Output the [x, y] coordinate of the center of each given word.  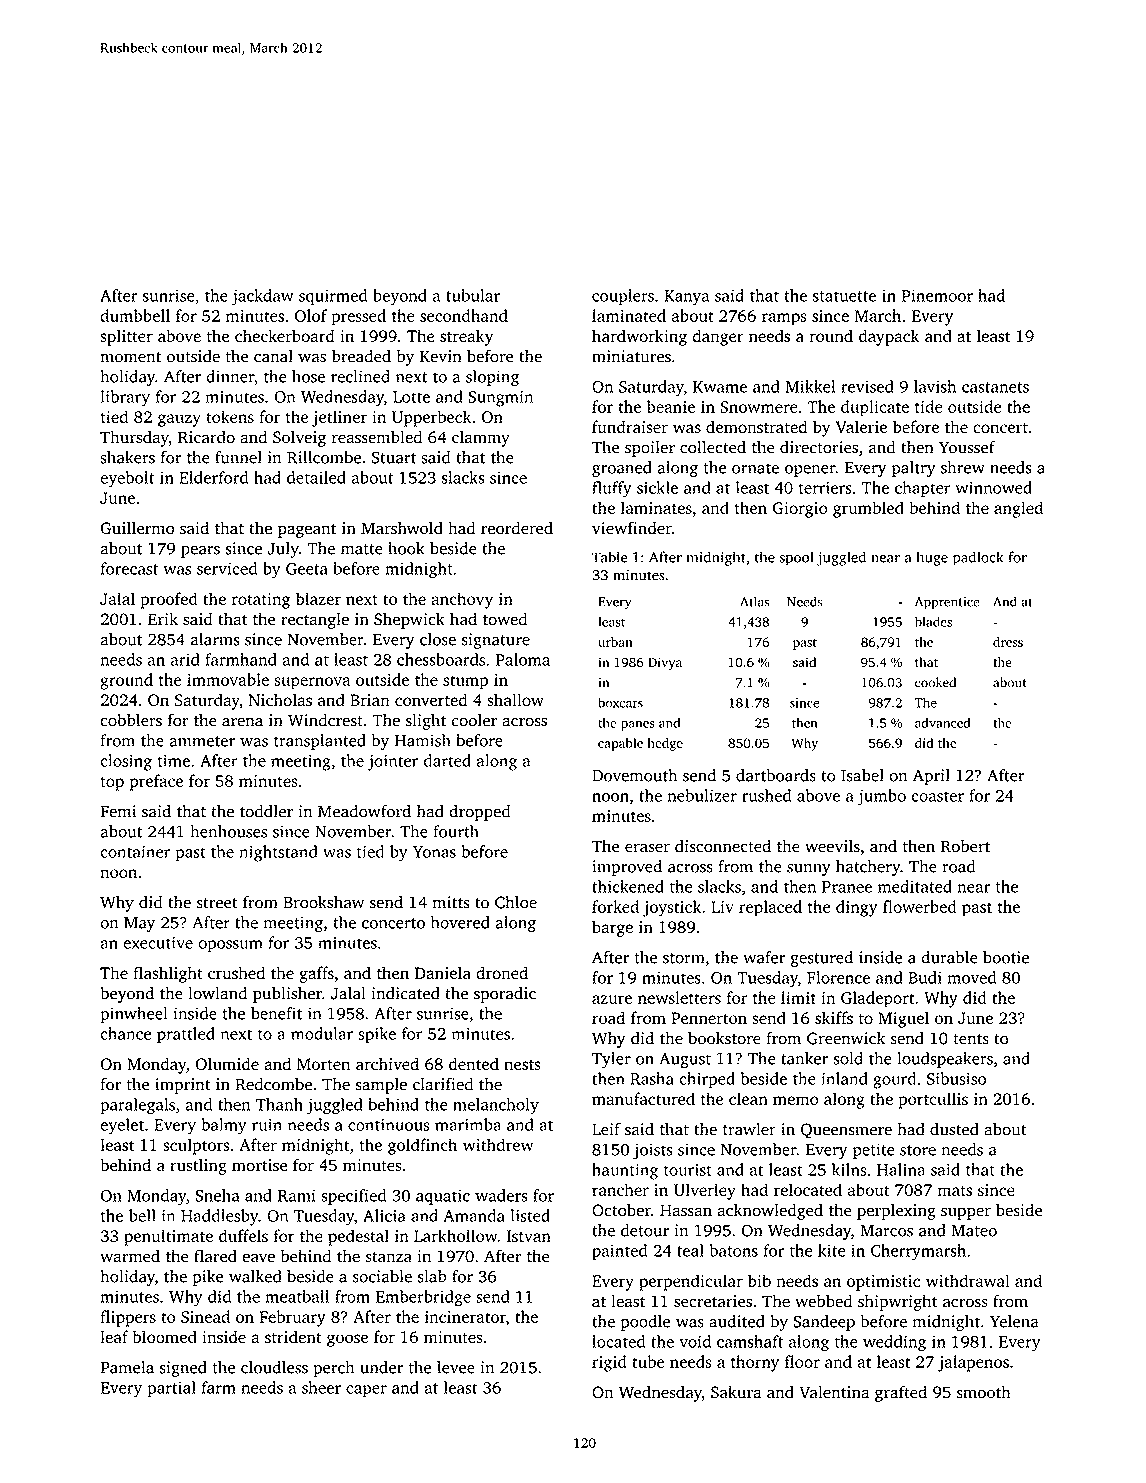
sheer [321, 1387]
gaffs [316, 974]
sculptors [196, 1146]
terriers [825, 488]
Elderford [214, 477]
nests [522, 1065]
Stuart [394, 457]
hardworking [639, 337]
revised [867, 386]
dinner [230, 376]
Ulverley [705, 1191]
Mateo [974, 1231]
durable [949, 957]
